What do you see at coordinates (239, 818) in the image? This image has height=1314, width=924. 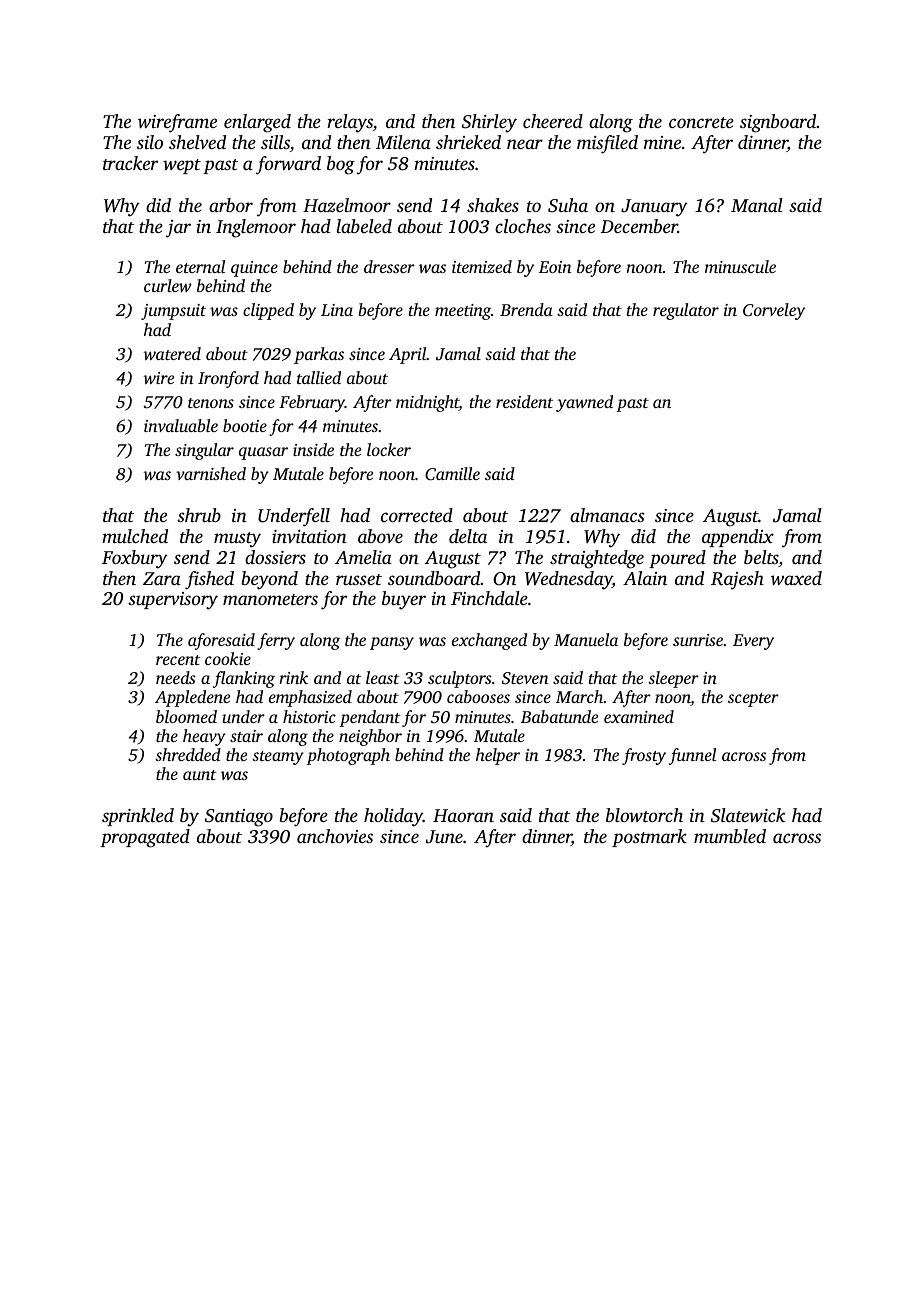 I see `Santiago` at bounding box center [239, 818].
